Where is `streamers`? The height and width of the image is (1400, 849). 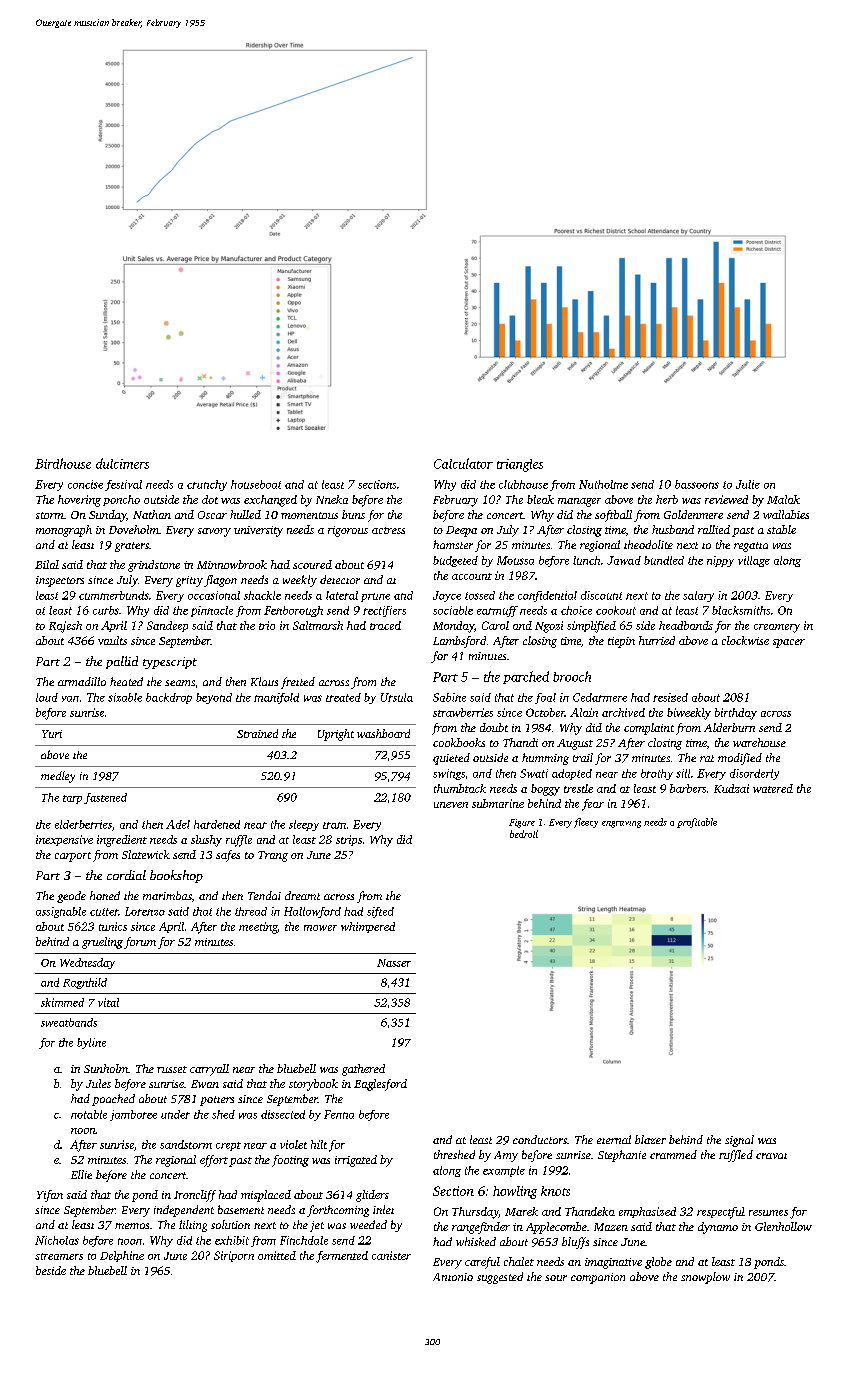 streamers is located at coordinates (59, 1256).
